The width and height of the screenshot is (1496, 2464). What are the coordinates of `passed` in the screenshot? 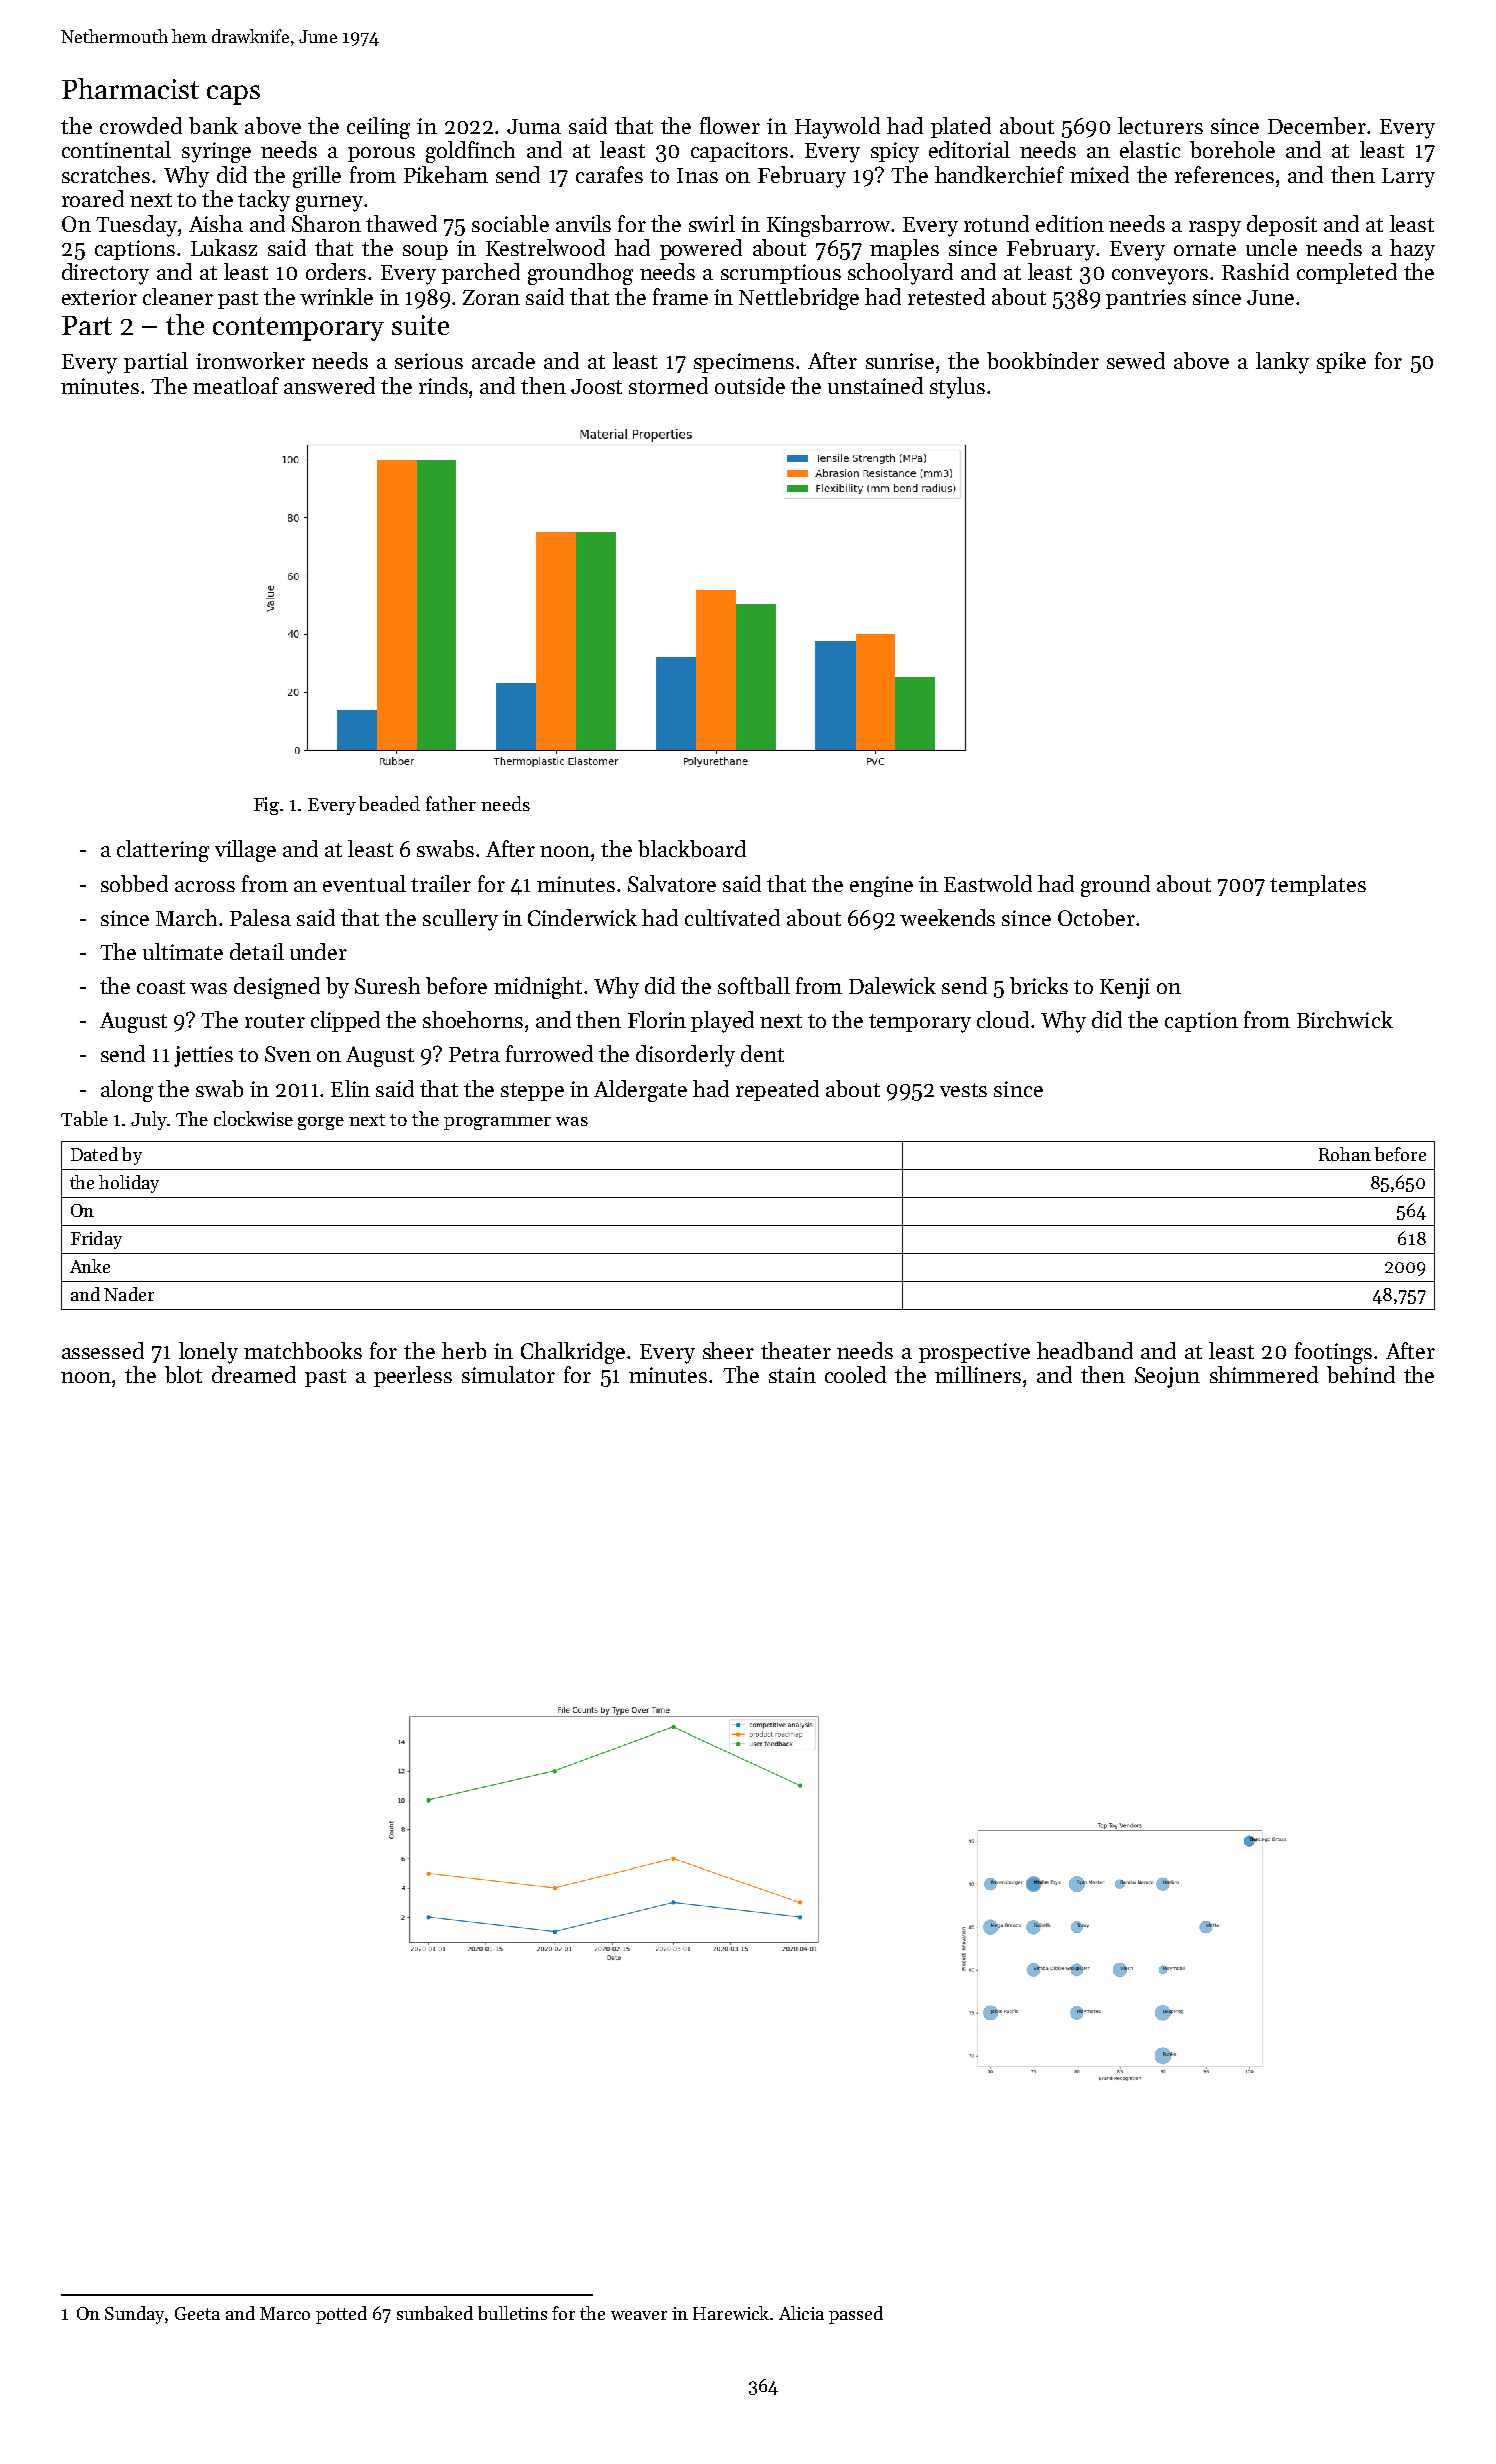 It's located at (856, 2315).
